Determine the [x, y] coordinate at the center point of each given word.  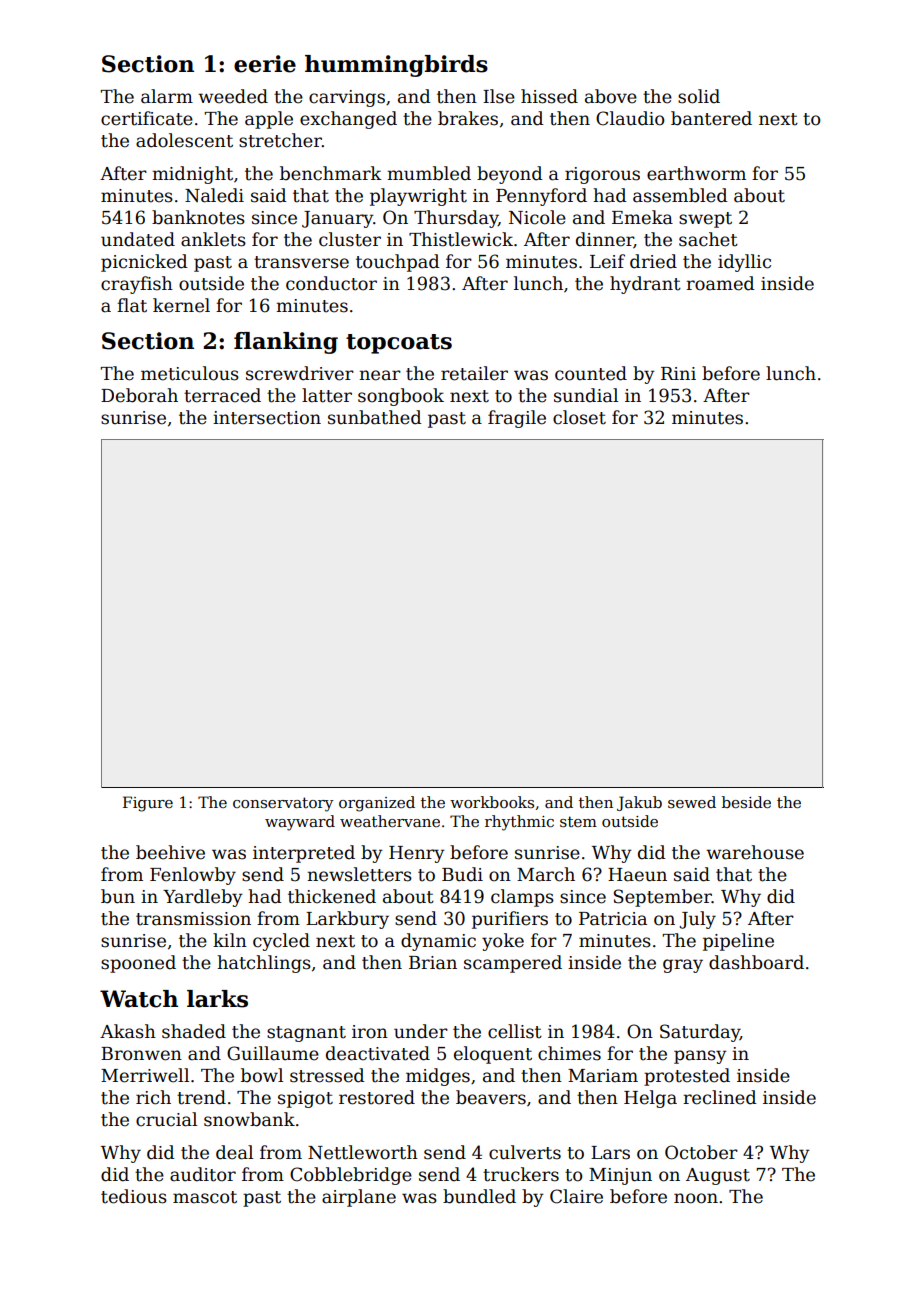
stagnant [306, 1034]
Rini [678, 373]
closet [579, 417]
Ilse [499, 96]
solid [699, 96]
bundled [479, 1196]
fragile [517, 419]
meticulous [190, 373]
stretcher [280, 140]
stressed [327, 1075]
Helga [650, 1099]
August [718, 1176]
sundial [586, 395]
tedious [134, 1196]
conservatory [283, 804]
